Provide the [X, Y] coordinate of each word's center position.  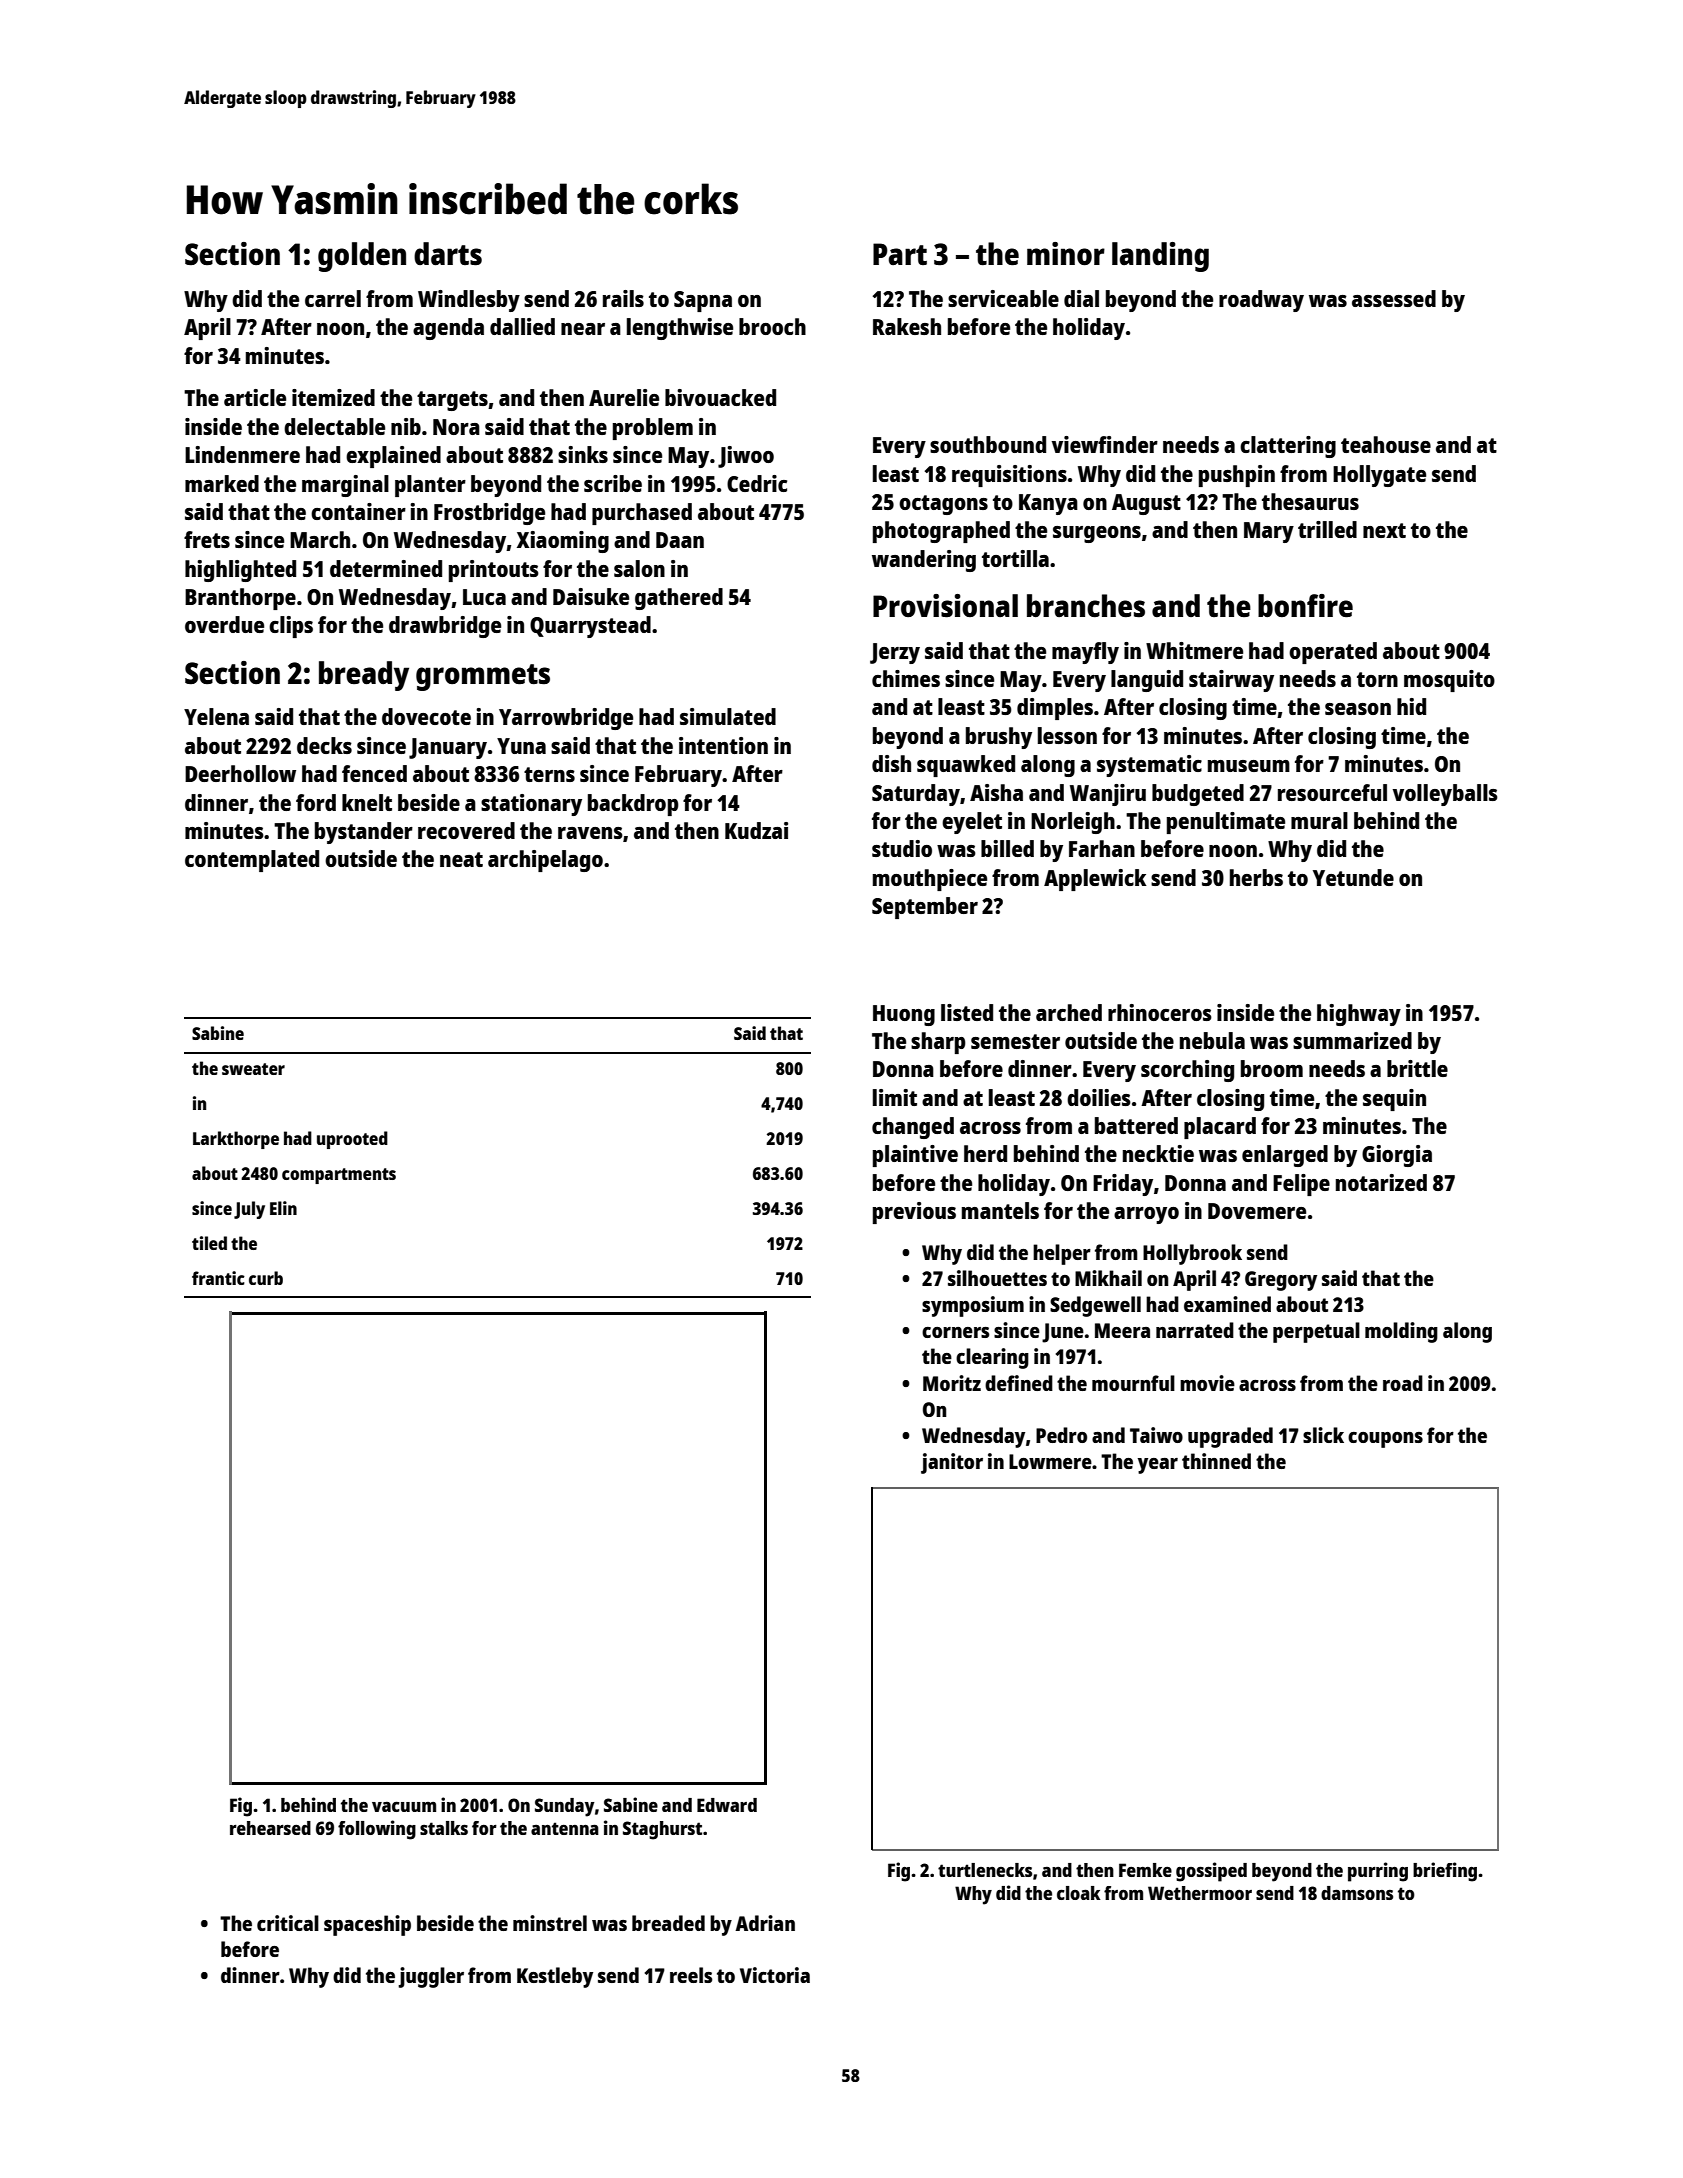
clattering [1288, 447]
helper [1062, 1254]
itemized [333, 397]
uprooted [352, 1140]
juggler [431, 1977]
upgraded [1230, 1437]
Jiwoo [746, 457]
